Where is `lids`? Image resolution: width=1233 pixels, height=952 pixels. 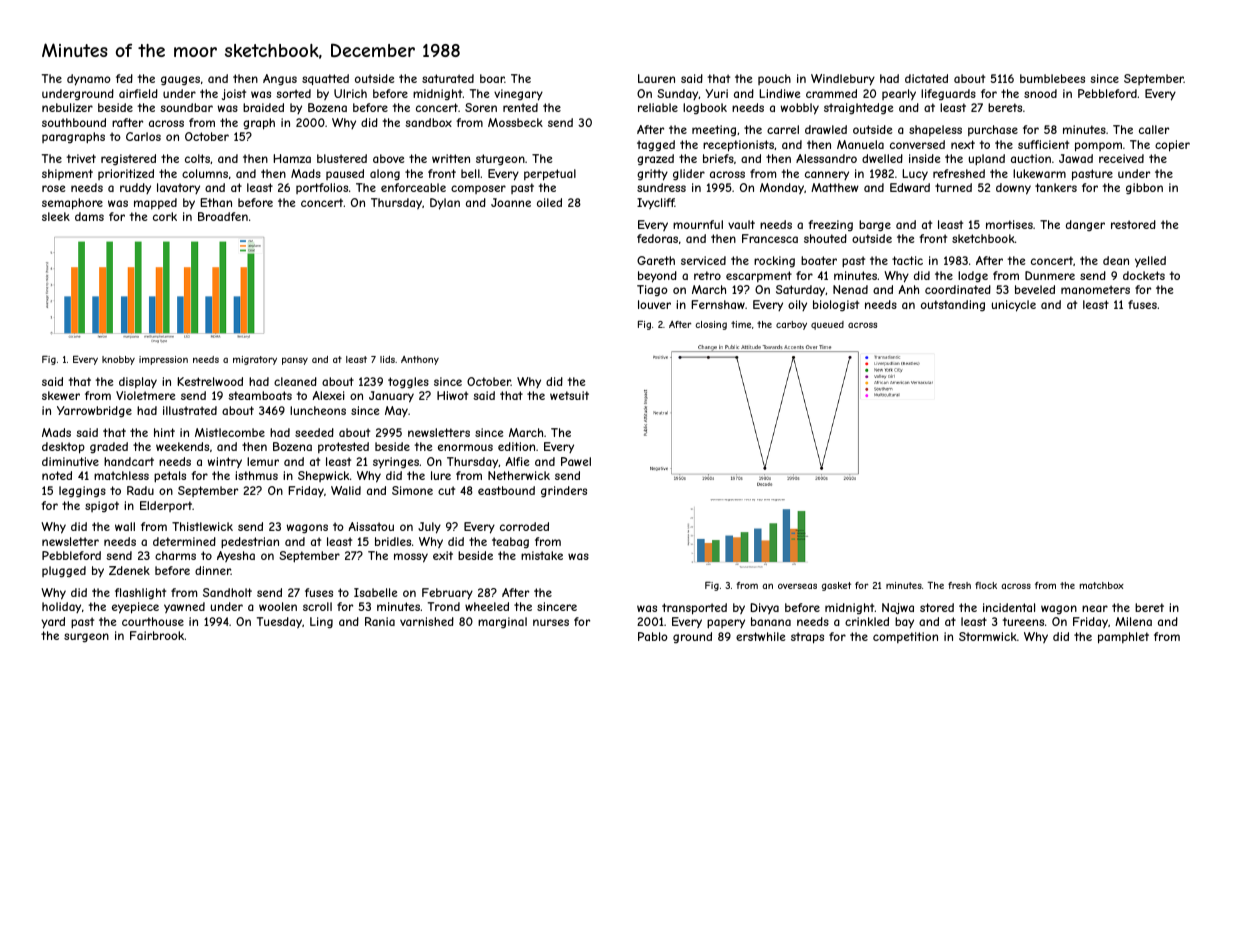
lids is located at coordinates (387, 359).
